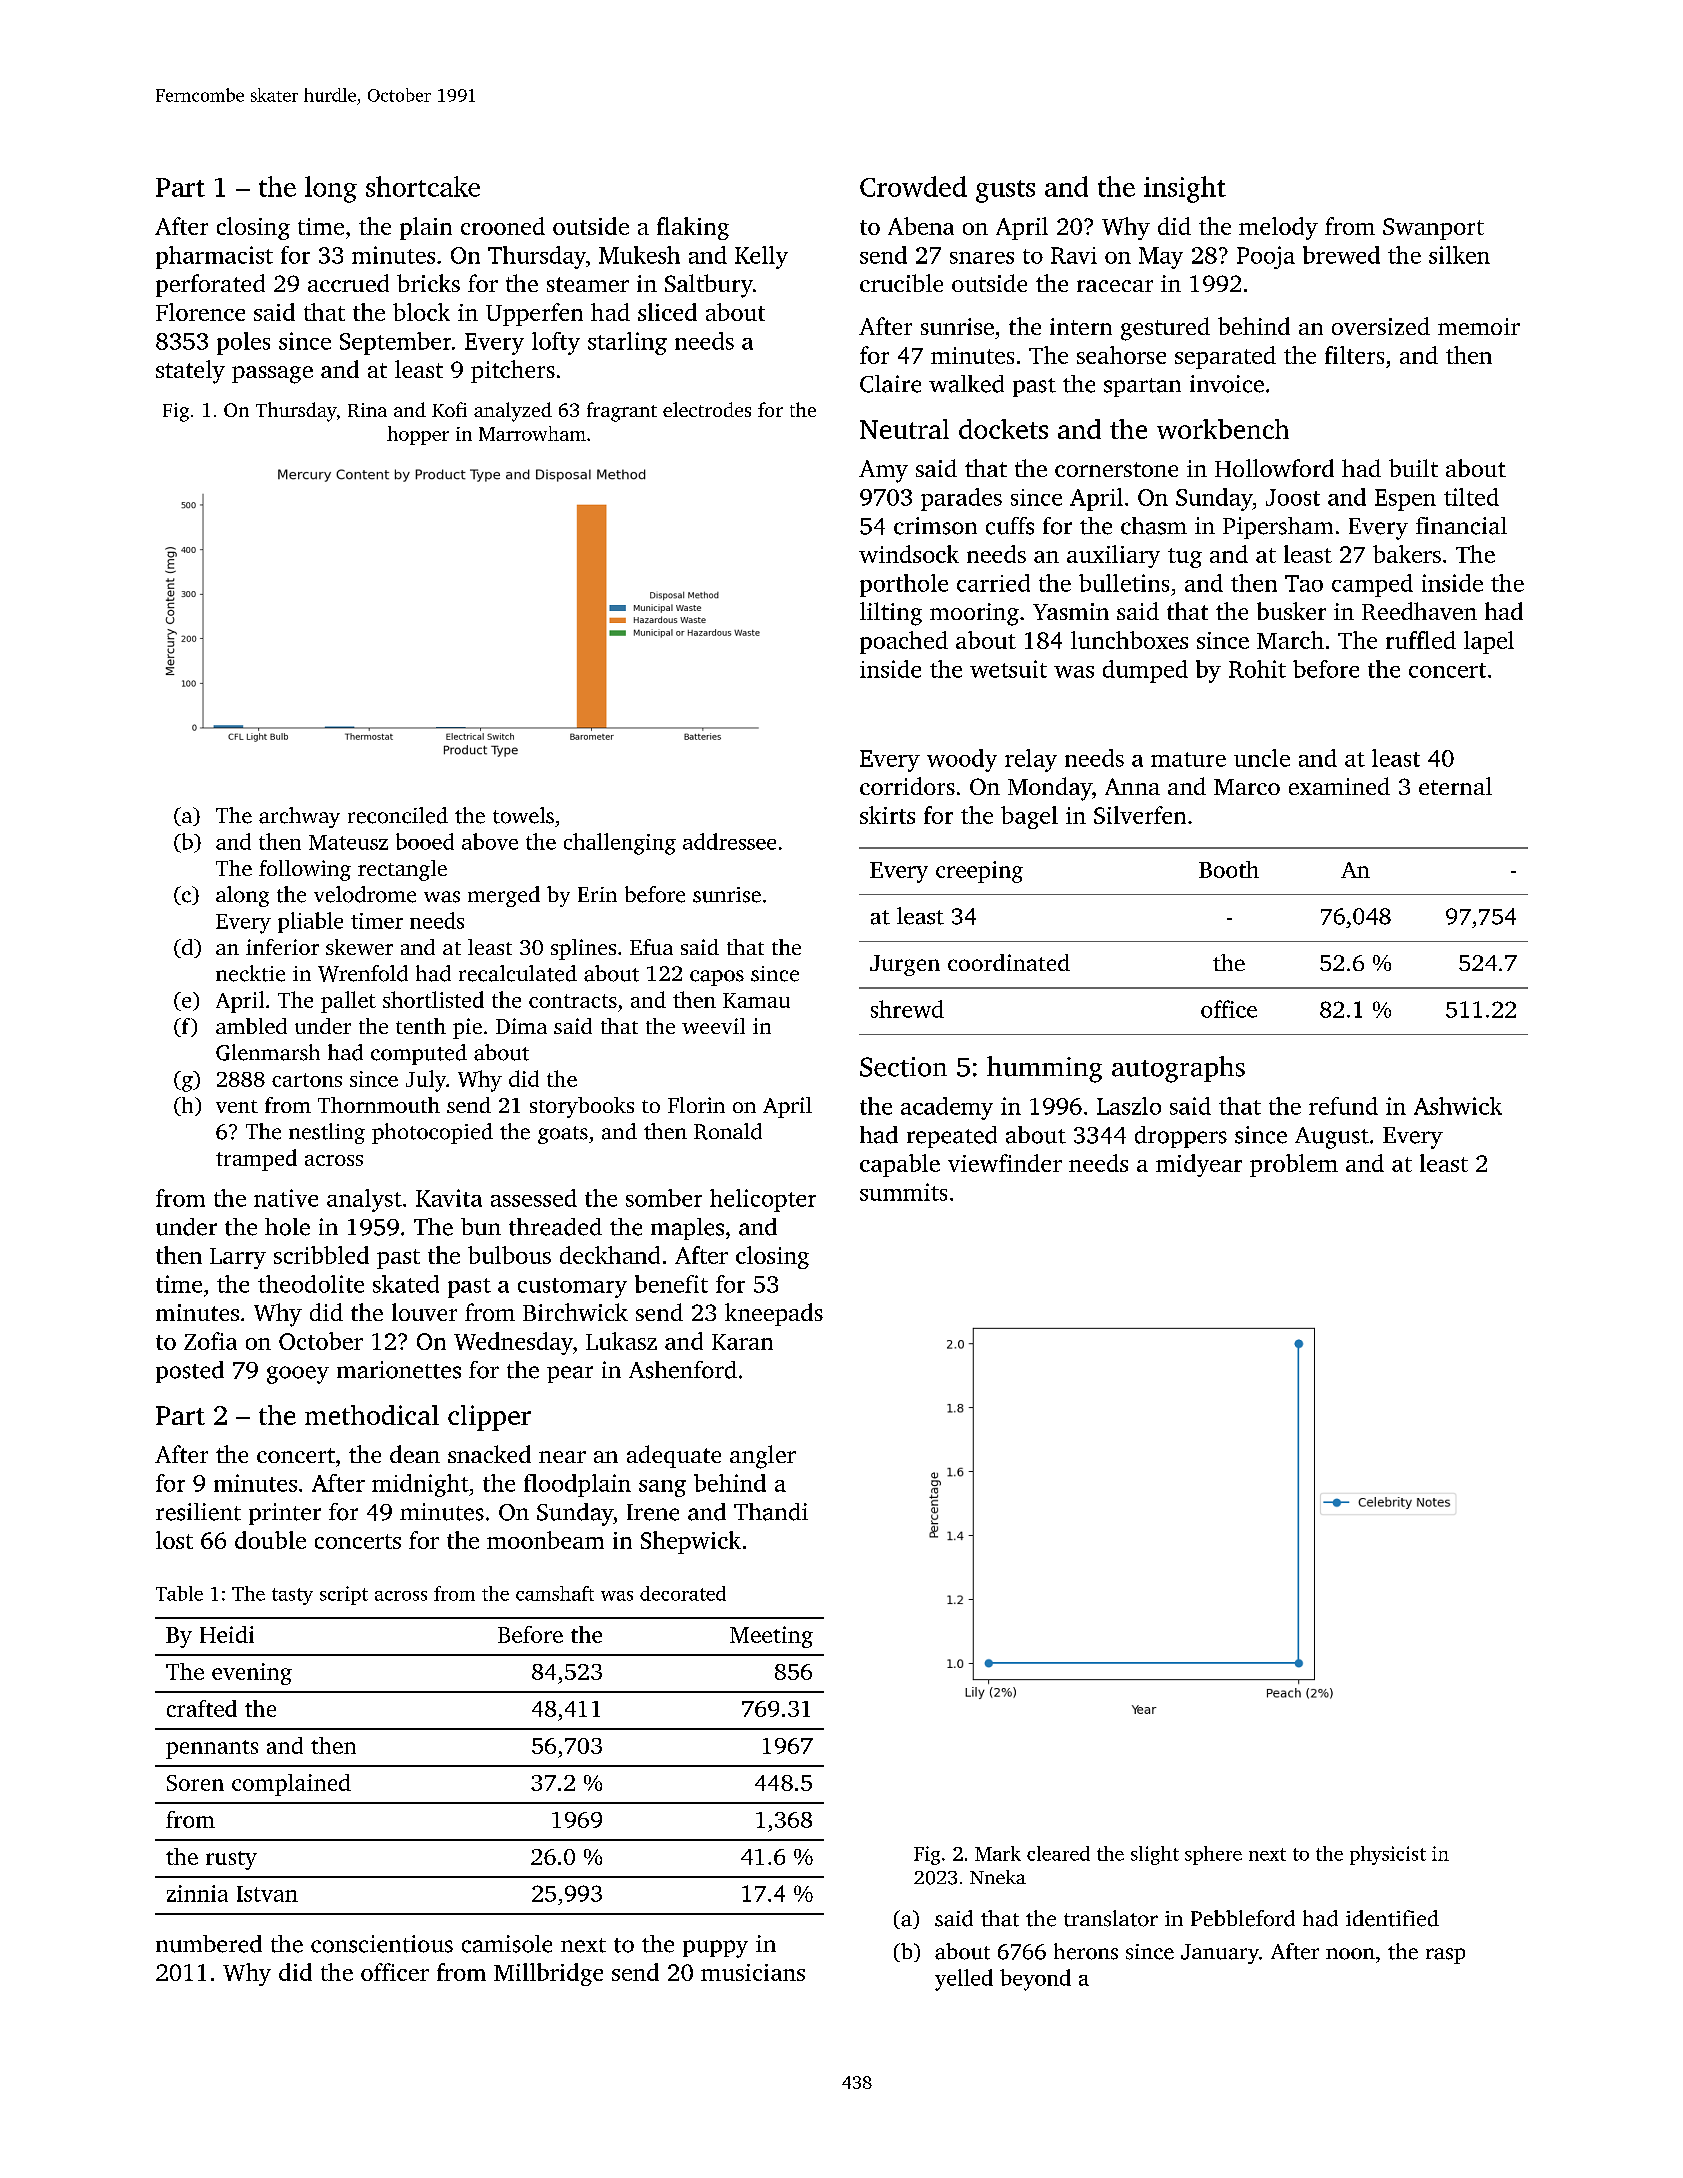 The image size is (1683, 2178). What do you see at coordinates (521, 1026) in the screenshot?
I see `Dima` at bounding box center [521, 1026].
